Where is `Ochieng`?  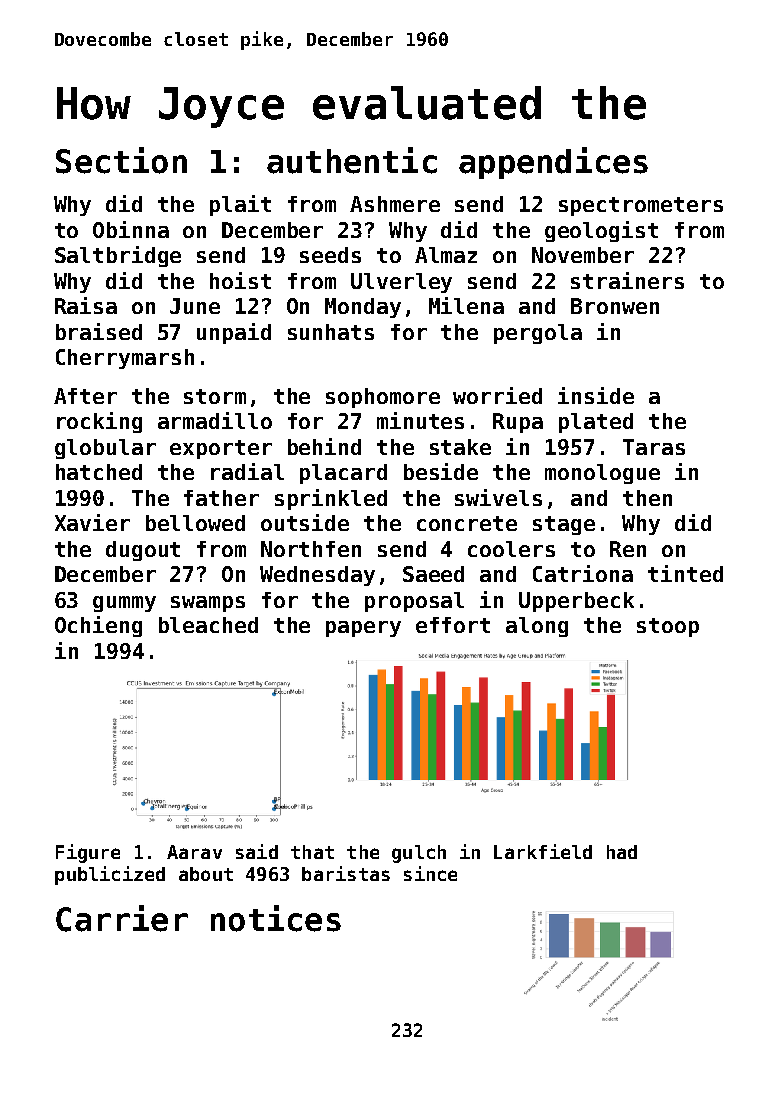
Ochieng is located at coordinates (98, 626).
